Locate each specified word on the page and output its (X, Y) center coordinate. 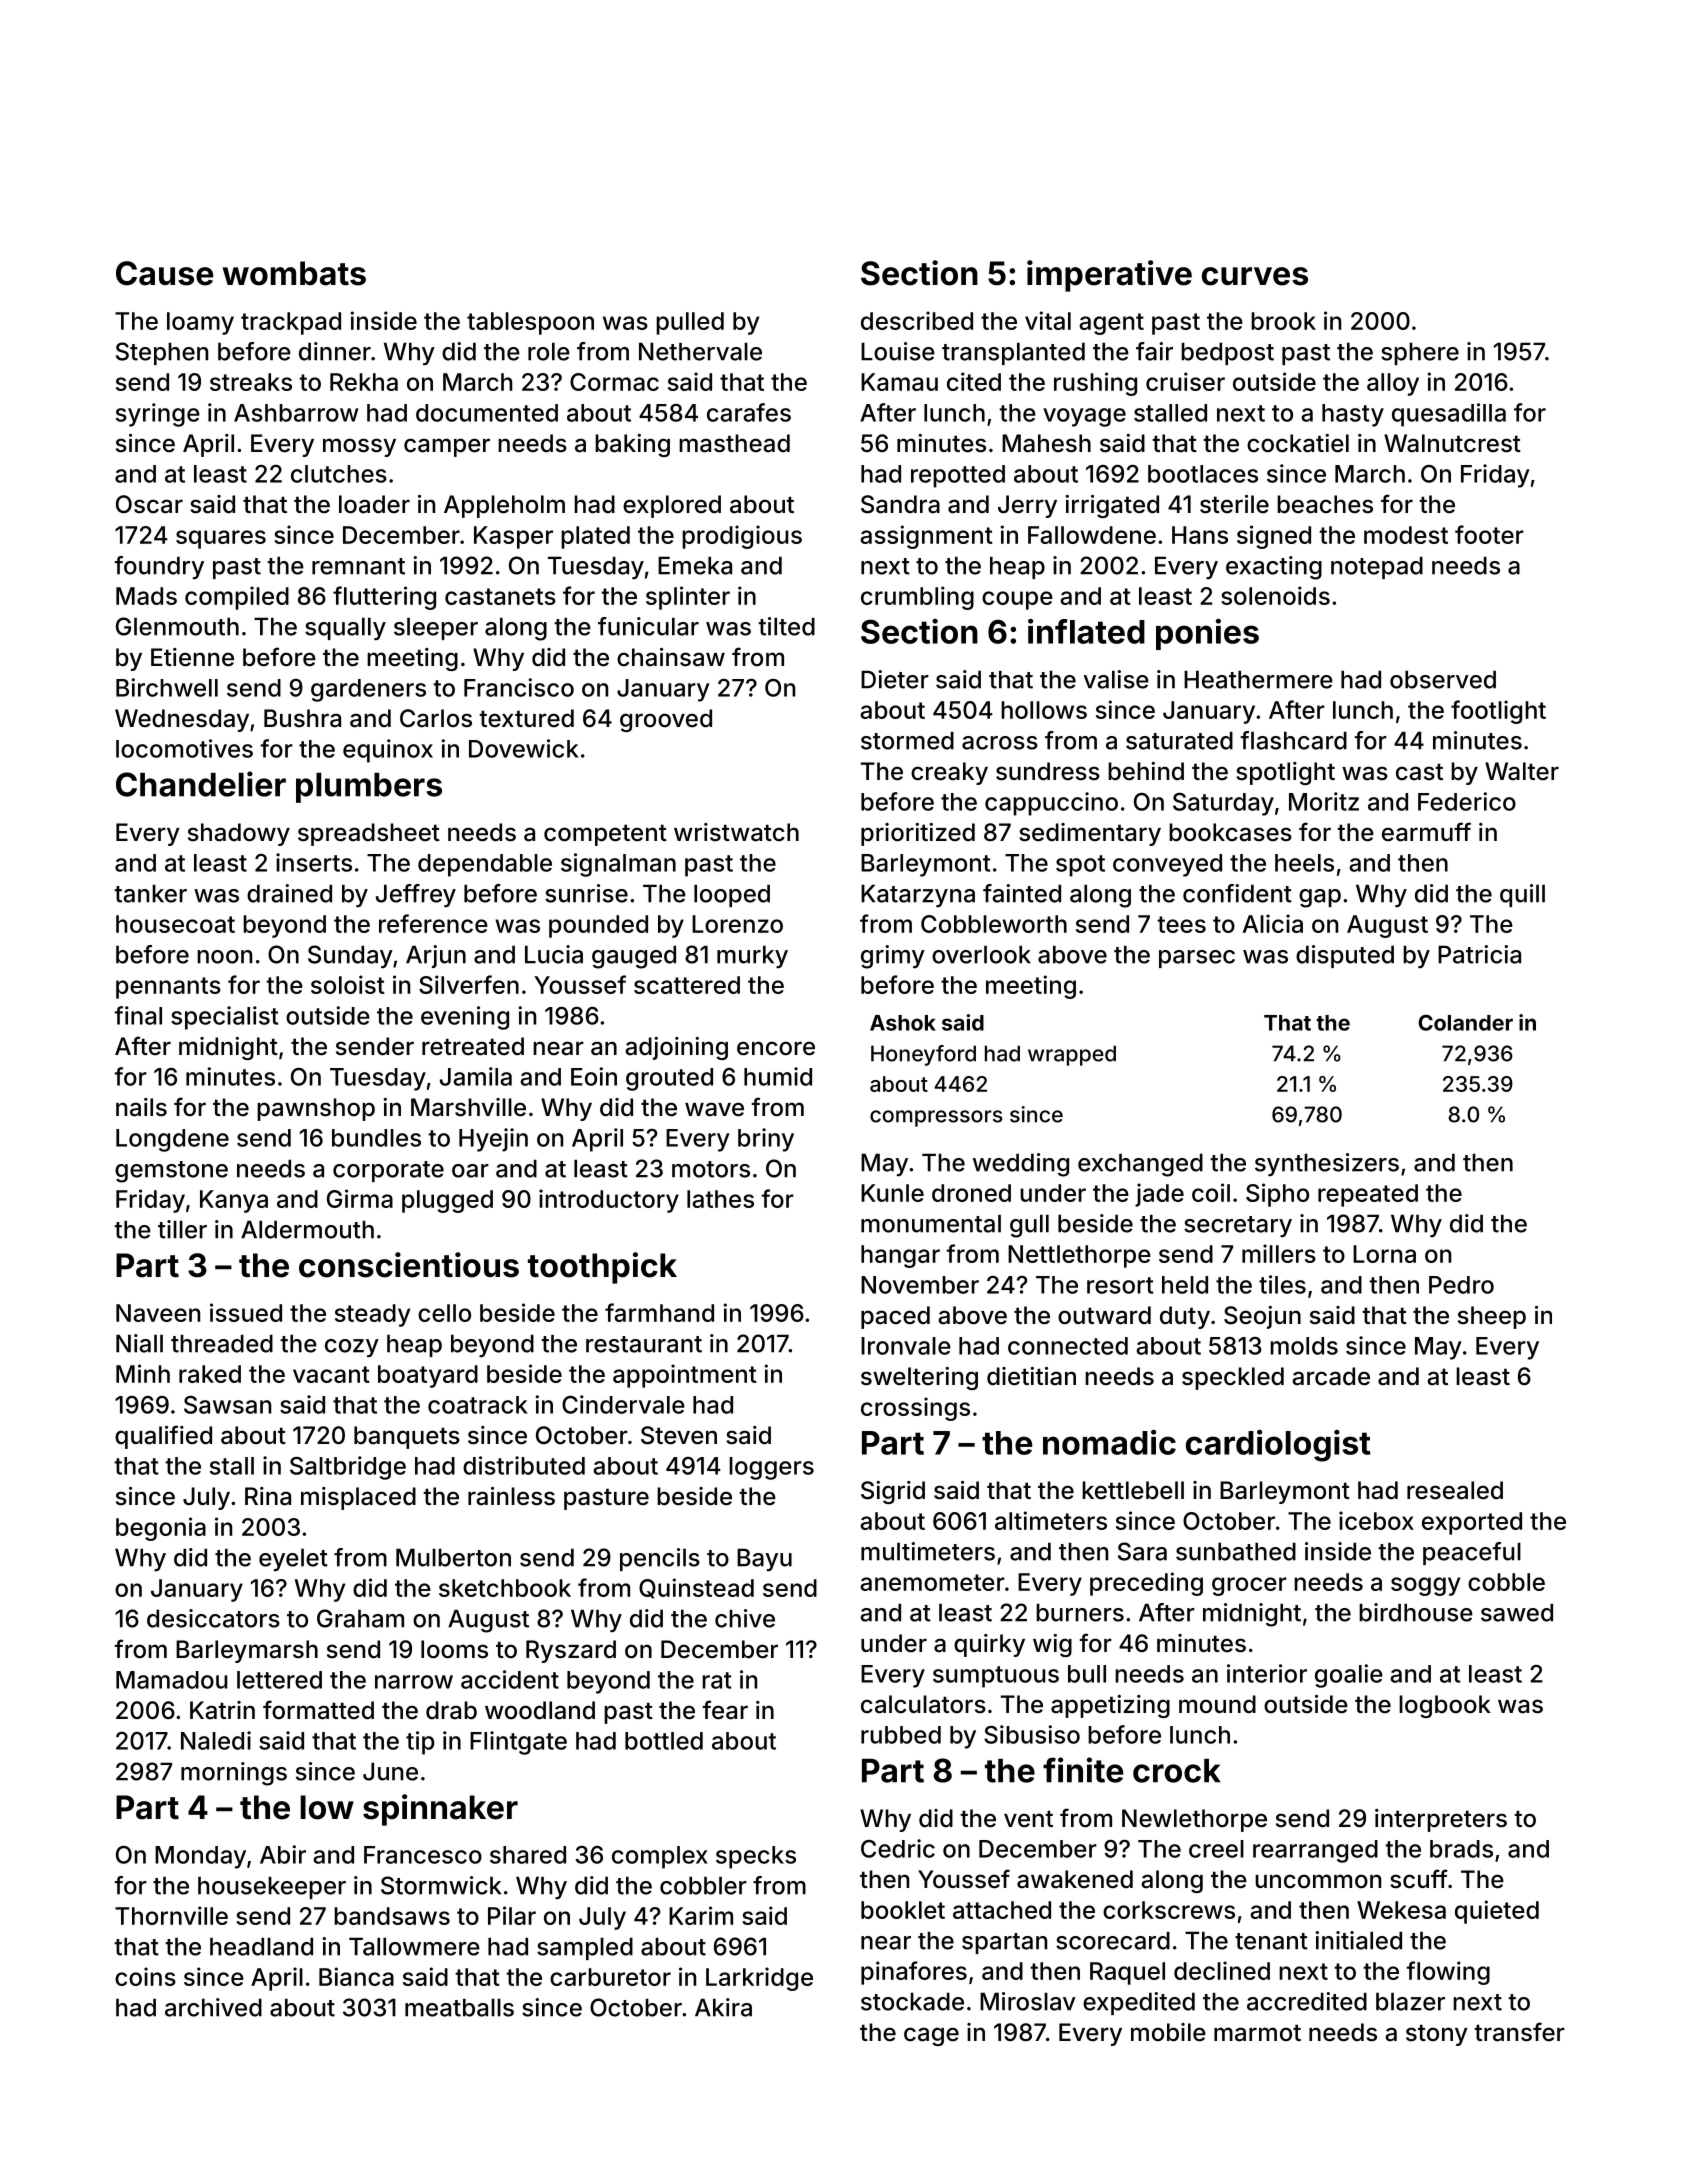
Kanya (234, 1201)
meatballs (459, 2007)
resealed (1455, 1490)
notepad (1377, 567)
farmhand (659, 1312)
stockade (912, 2001)
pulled (690, 323)
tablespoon (530, 323)
